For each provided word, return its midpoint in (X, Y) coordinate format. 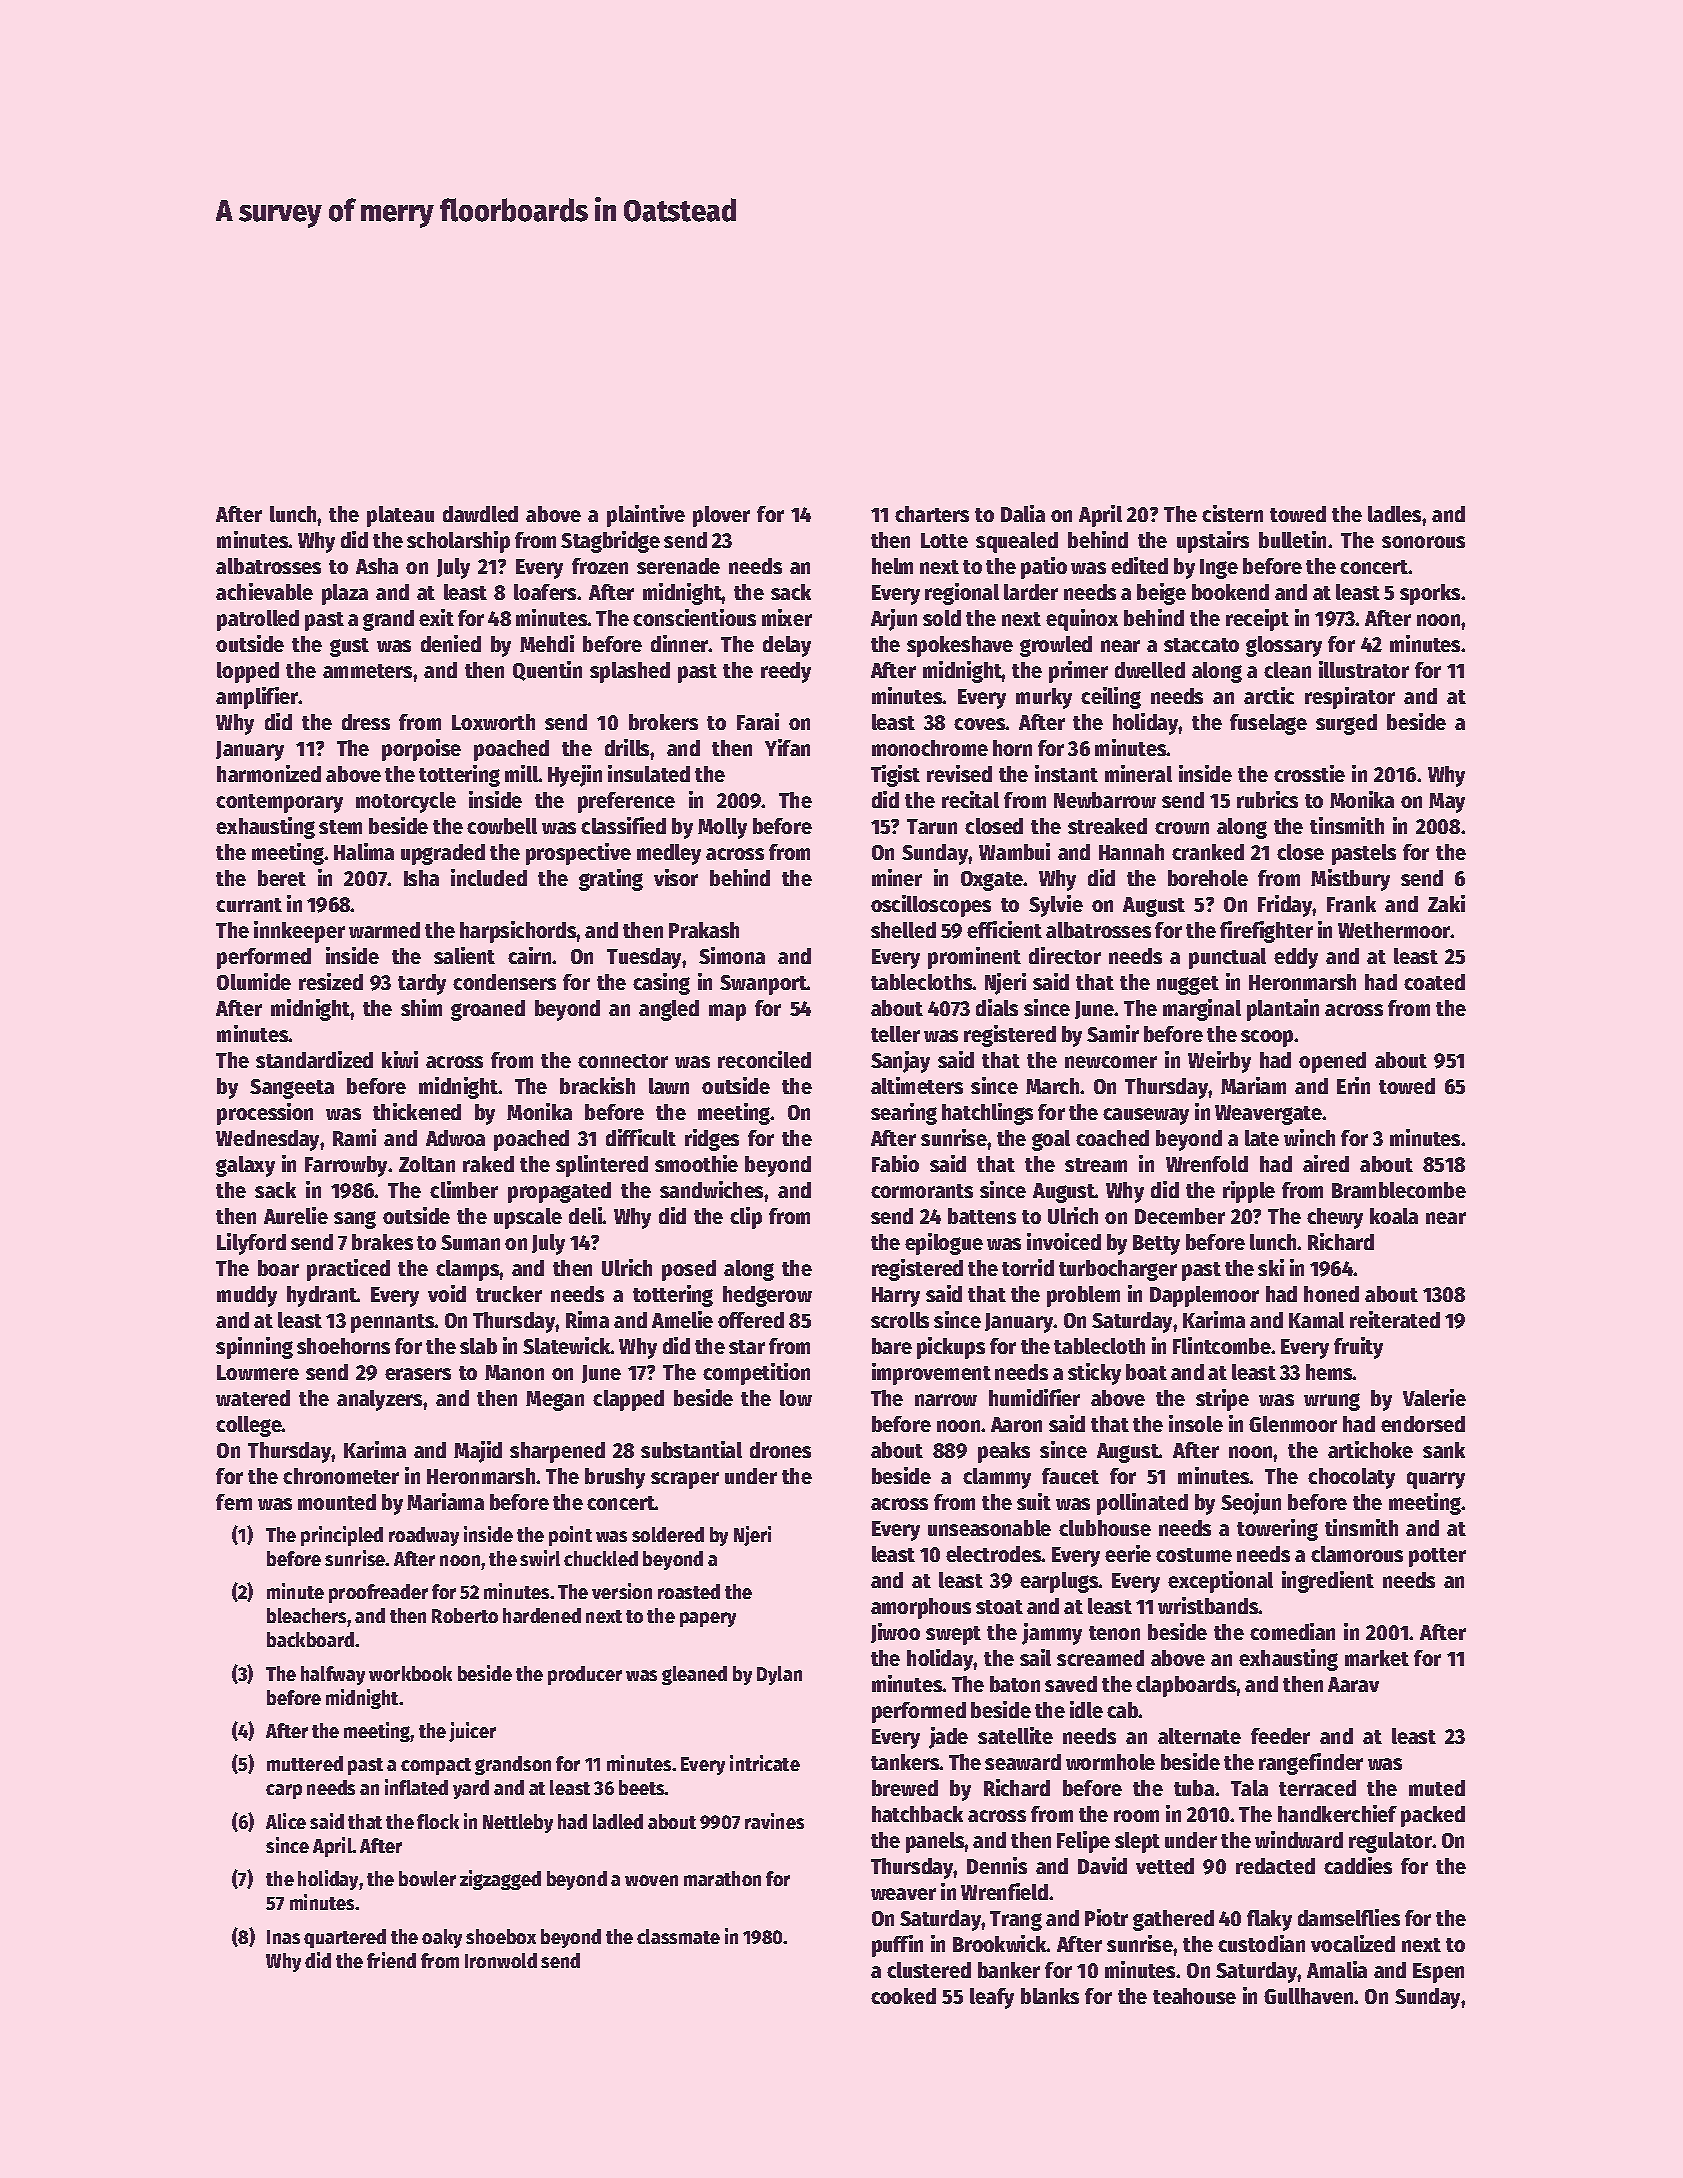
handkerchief (1337, 1813)
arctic (1269, 695)
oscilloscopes (931, 906)
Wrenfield (1004, 1891)
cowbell (502, 826)
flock (438, 1821)
